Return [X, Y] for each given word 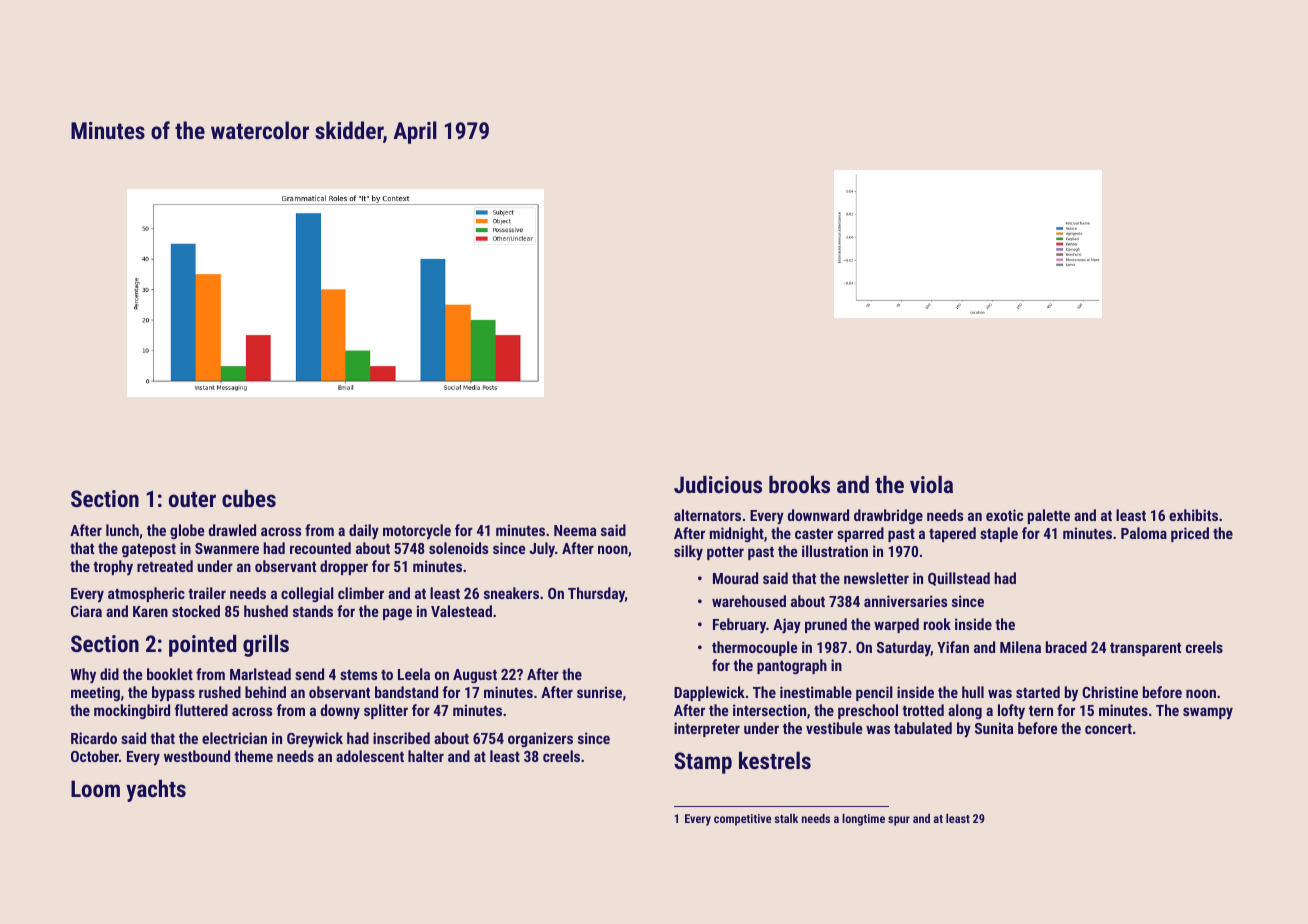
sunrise [599, 692]
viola [931, 484]
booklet [170, 674]
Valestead [461, 611]
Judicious [718, 484]
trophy [113, 568]
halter [426, 756]
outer [192, 499]
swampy [1208, 713]
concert [1108, 729]
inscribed [401, 738]
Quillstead [959, 579]
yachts [156, 791]
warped [896, 625]
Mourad [735, 578]
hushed [266, 611]
